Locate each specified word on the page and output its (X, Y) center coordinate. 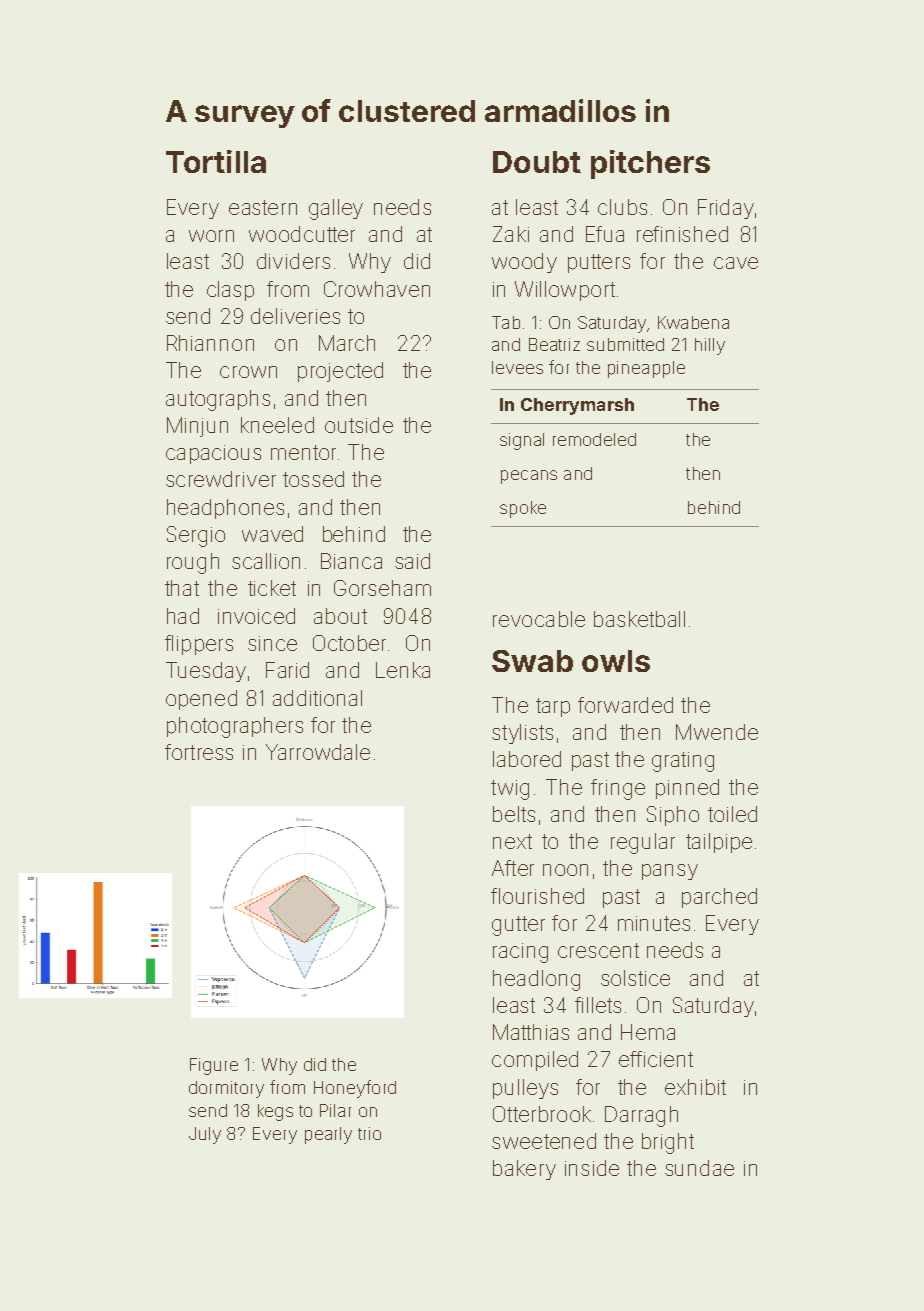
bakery (524, 1170)
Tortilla (216, 161)
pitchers (650, 164)
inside (592, 1168)
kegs (275, 1112)
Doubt (537, 162)
